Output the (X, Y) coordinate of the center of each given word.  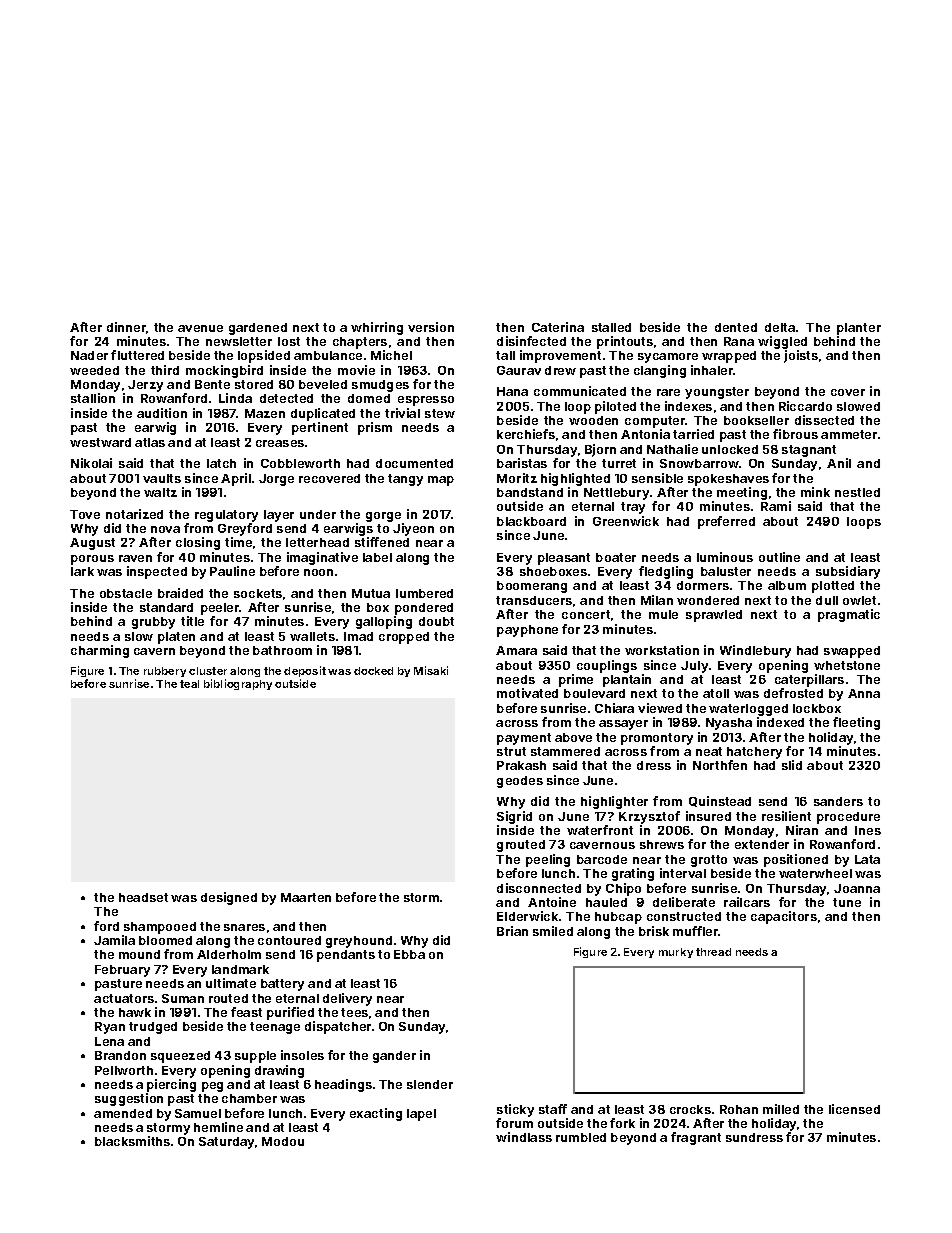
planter (859, 329)
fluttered (137, 355)
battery (282, 985)
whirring (377, 328)
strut (511, 751)
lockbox (817, 708)
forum (514, 1123)
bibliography (238, 684)
